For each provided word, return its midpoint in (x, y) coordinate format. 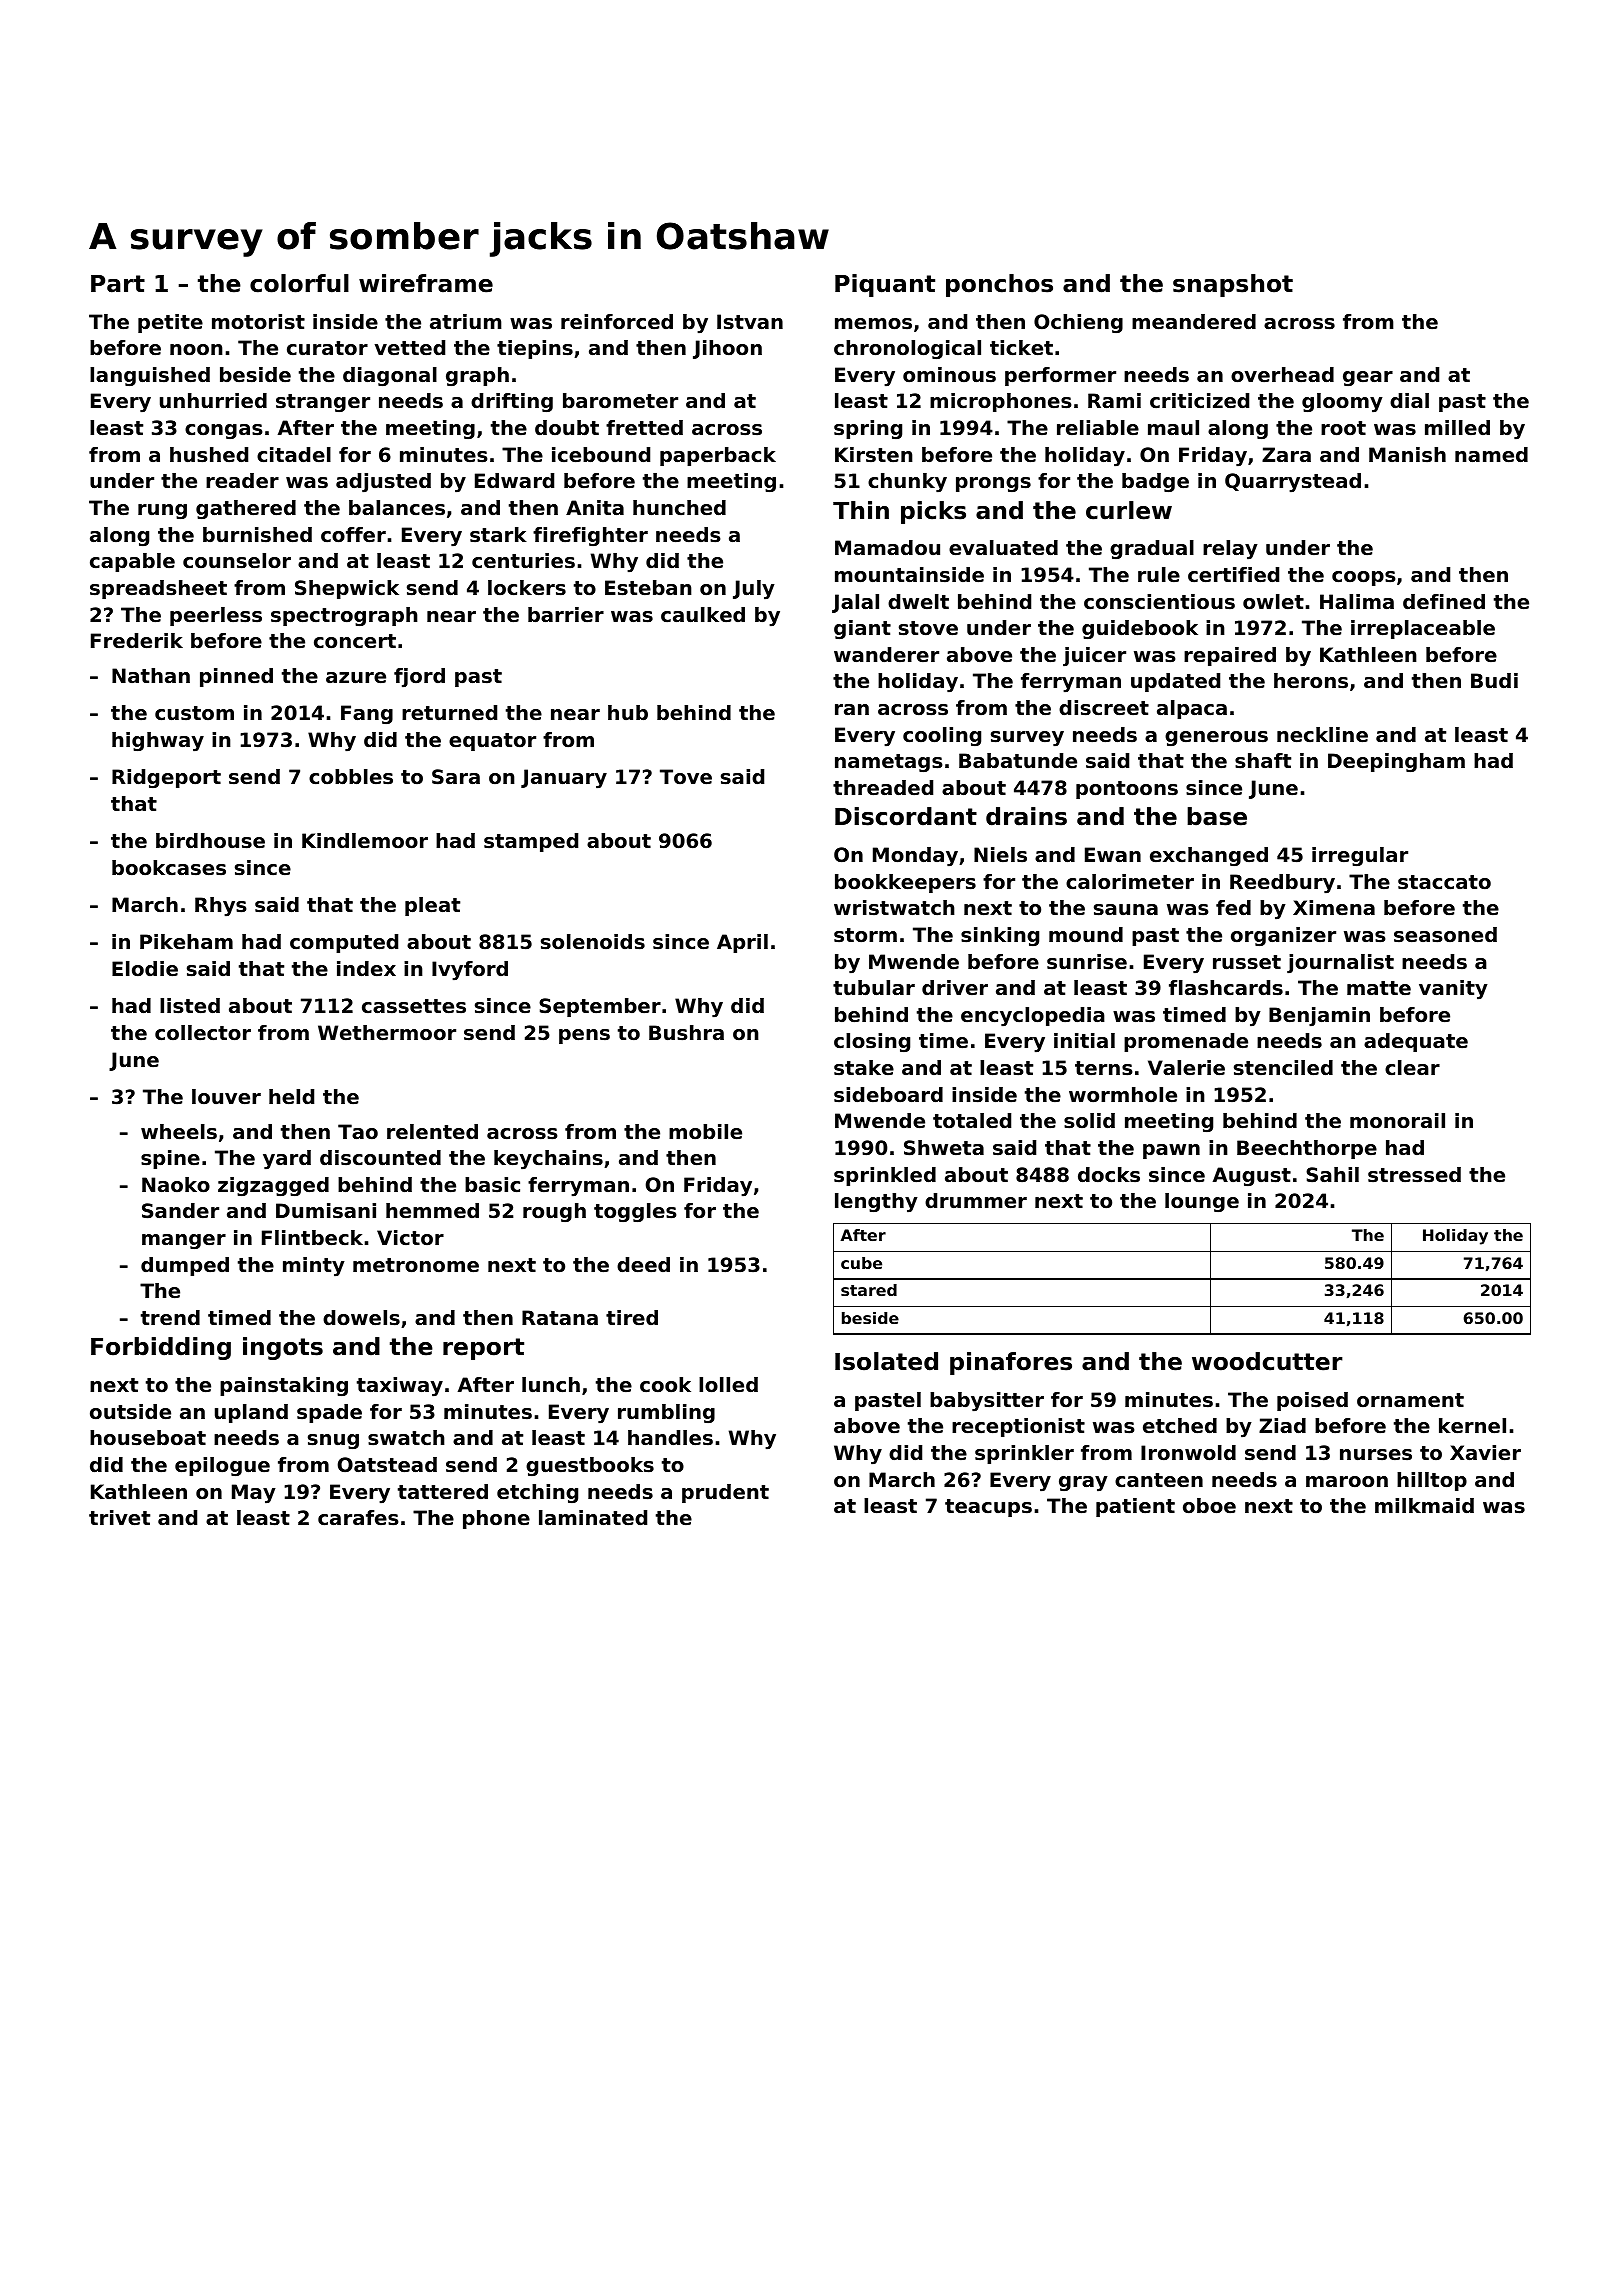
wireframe (426, 283)
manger (184, 1241)
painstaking (284, 1386)
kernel (1472, 1426)
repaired (1230, 656)
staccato (1444, 882)
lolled (728, 1385)
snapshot (1233, 285)
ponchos (999, 285)
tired (632, 1317)
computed (344, 943)
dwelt (918, 601)
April (742, 943)
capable (132, 562)
